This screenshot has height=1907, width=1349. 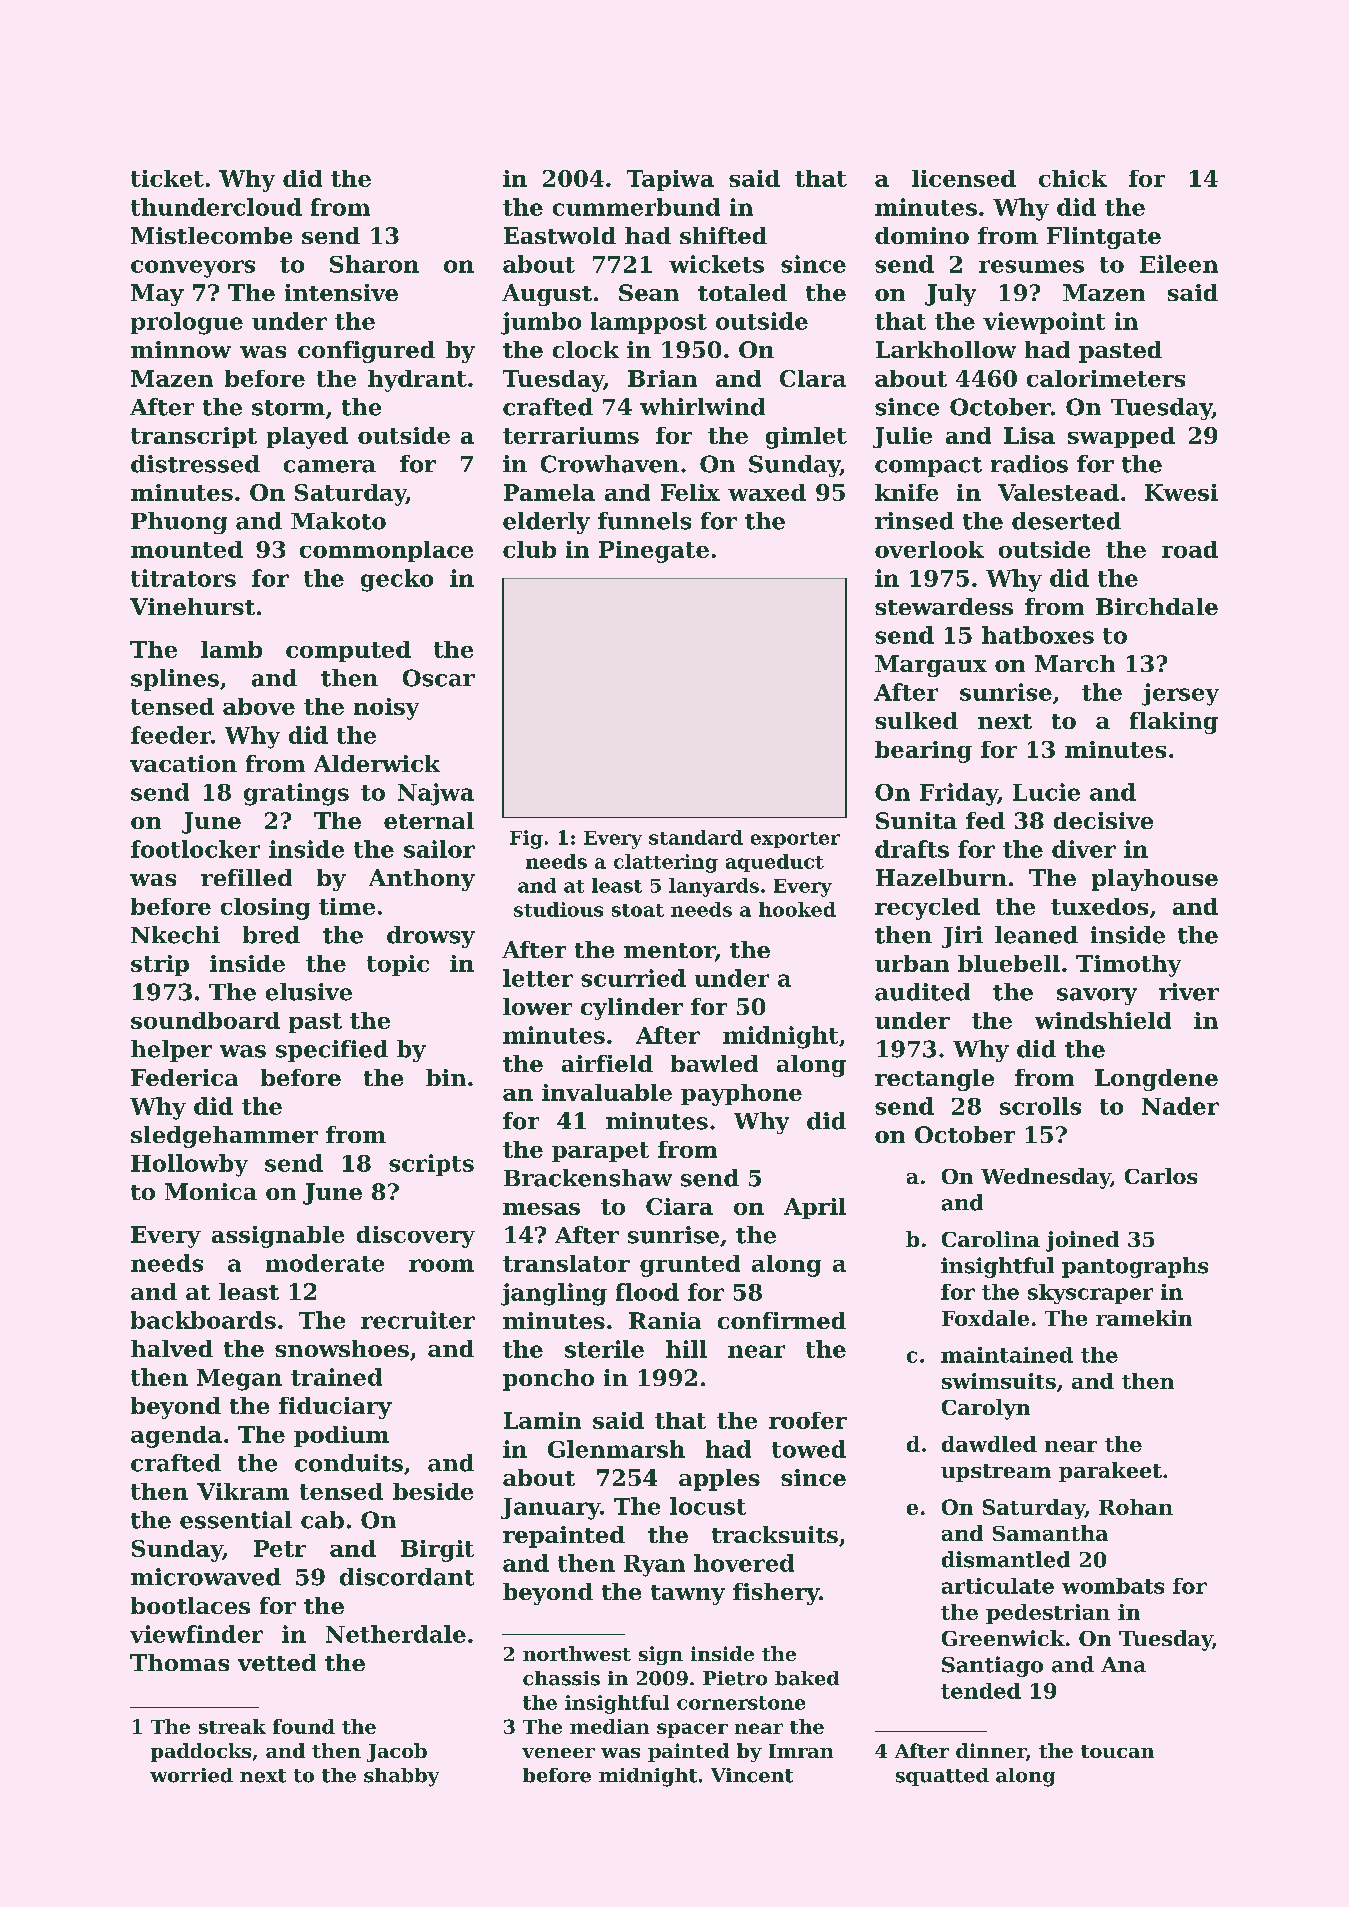 I want to click on Pinegate, so click(x=654, y=552).
